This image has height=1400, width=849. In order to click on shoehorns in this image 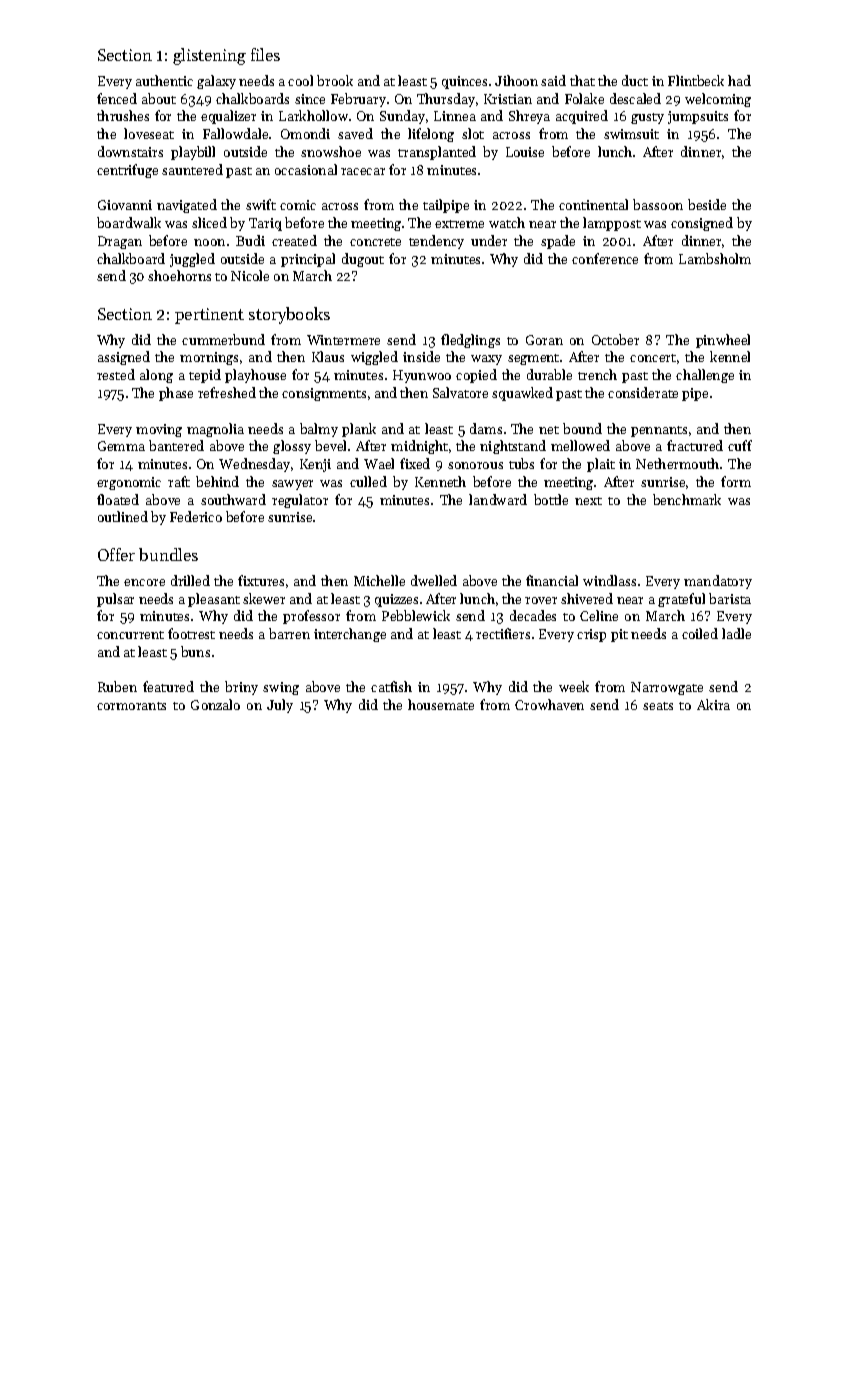, I will do `click(179, 275)`.
